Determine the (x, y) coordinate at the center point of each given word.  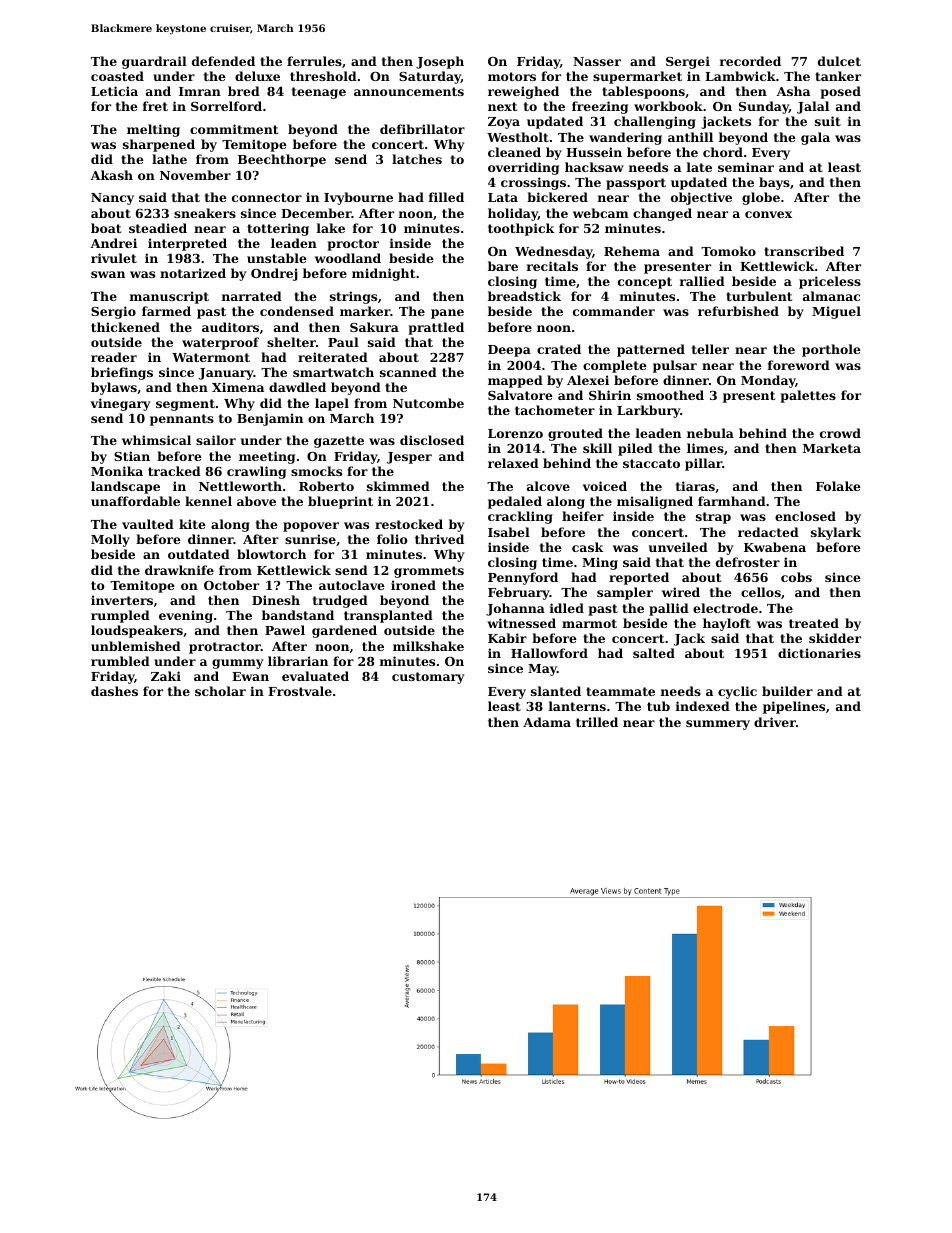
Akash (111, 175)
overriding (523, 168)
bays (774, 183)
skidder (835, 638)
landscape (125, 487)
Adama (547, 722)
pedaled (515, 502)
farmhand (732, 501)
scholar (220, 691)
